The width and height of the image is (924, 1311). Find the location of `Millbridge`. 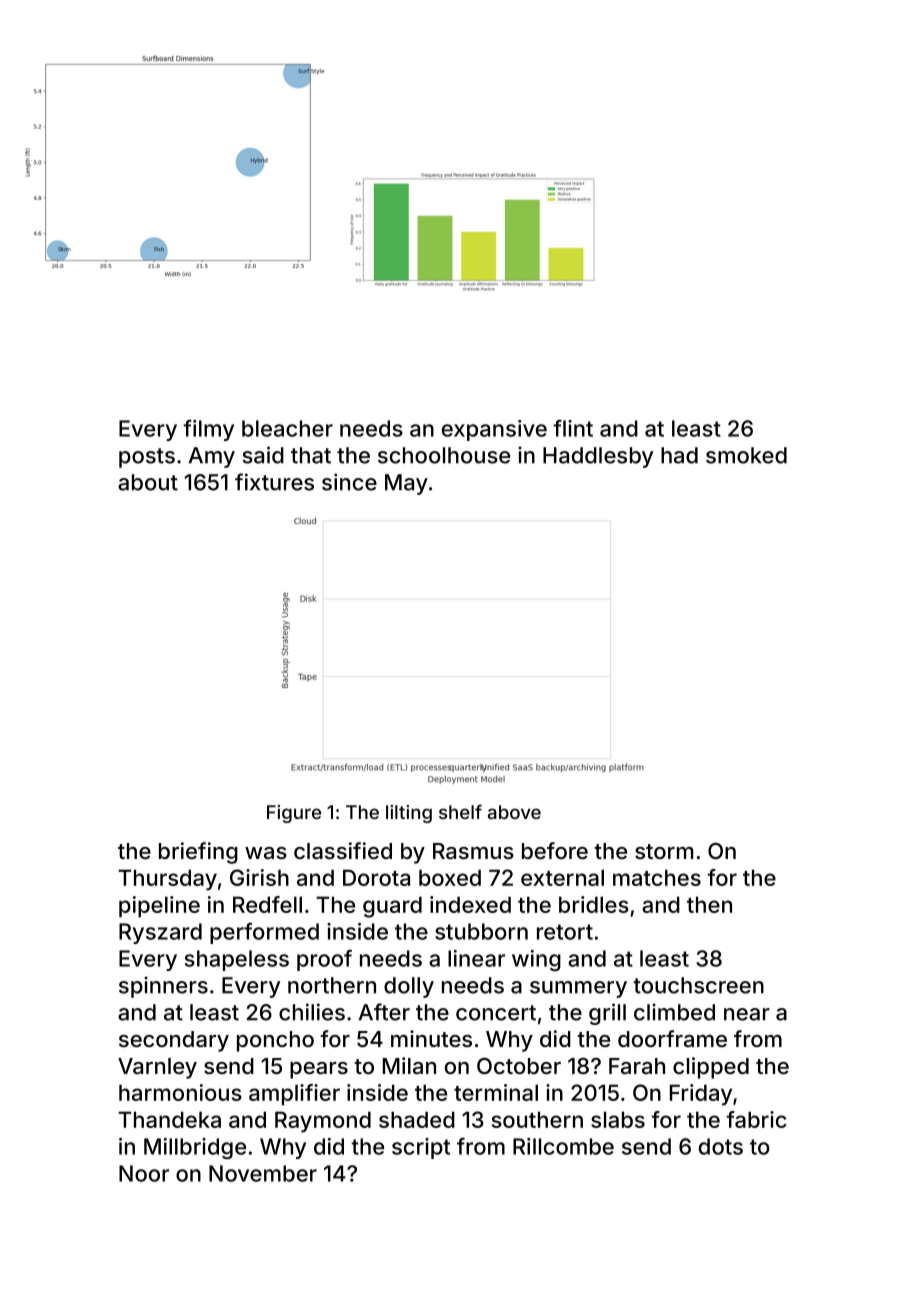

Millbridge is located at coordinates (195, 1148).
